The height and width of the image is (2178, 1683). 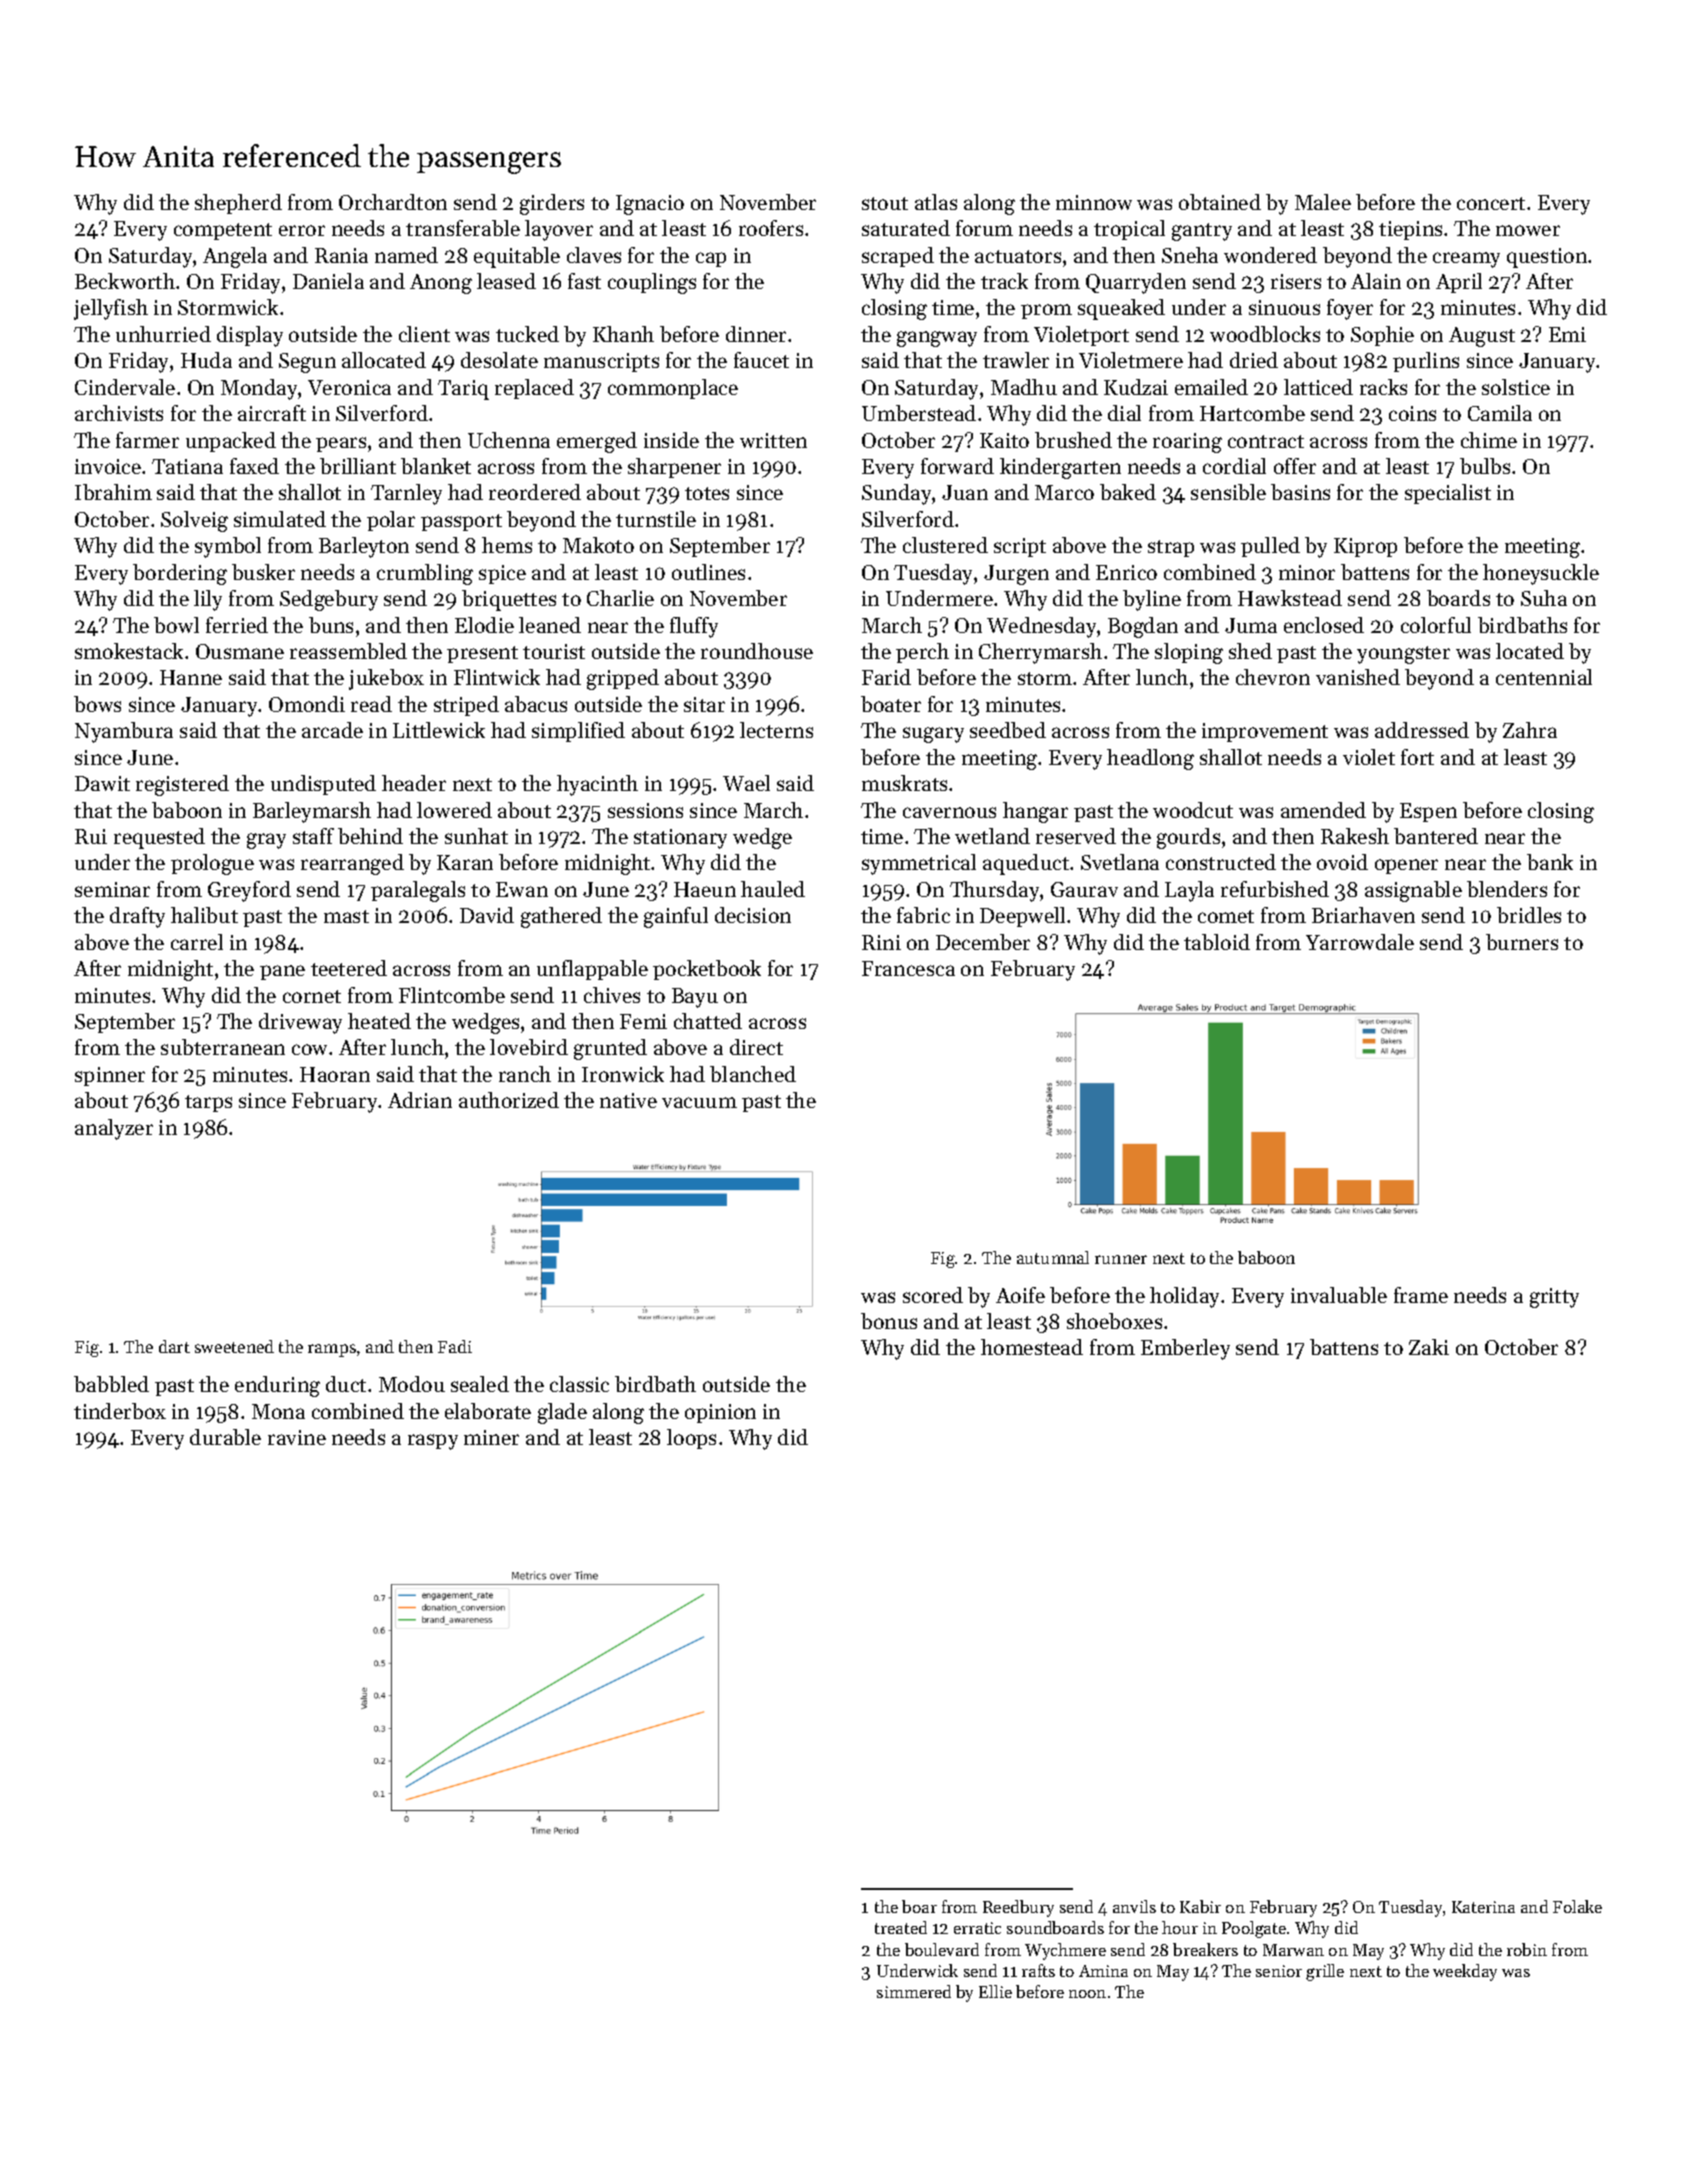 What do you see at coordinates (656, 519) in the image?
I see `turnstile` at bounding box center [656, 519].
